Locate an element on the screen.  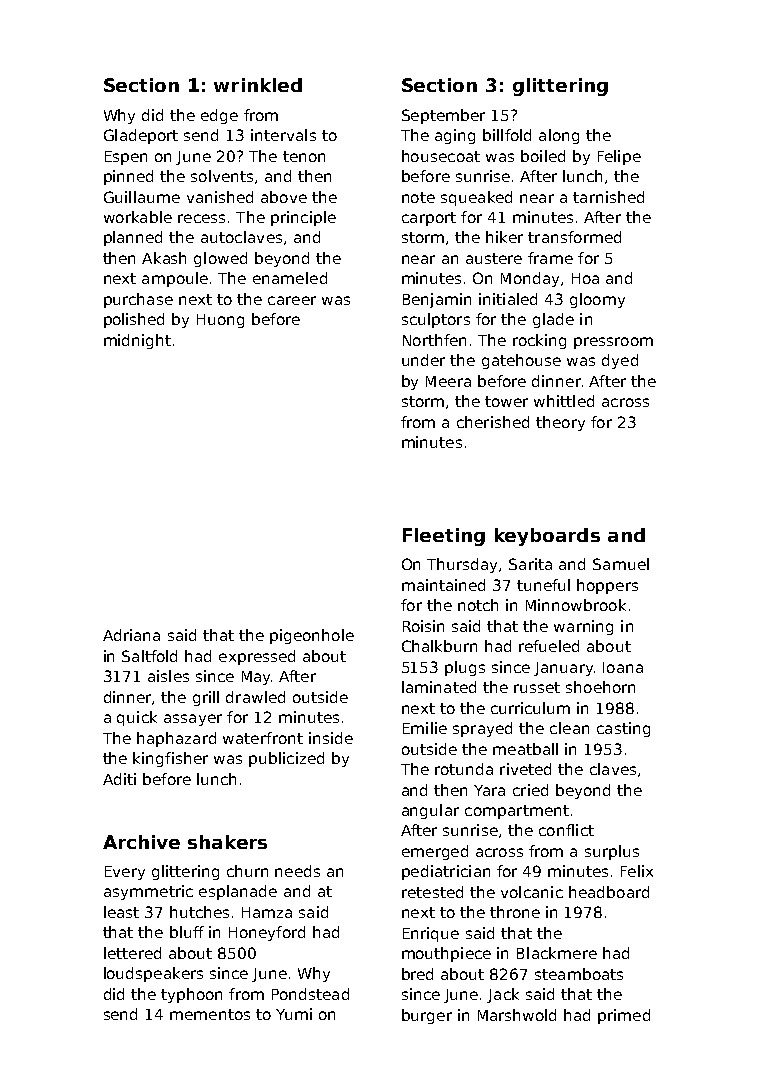
solvents is located at coordinates (222, 176).
